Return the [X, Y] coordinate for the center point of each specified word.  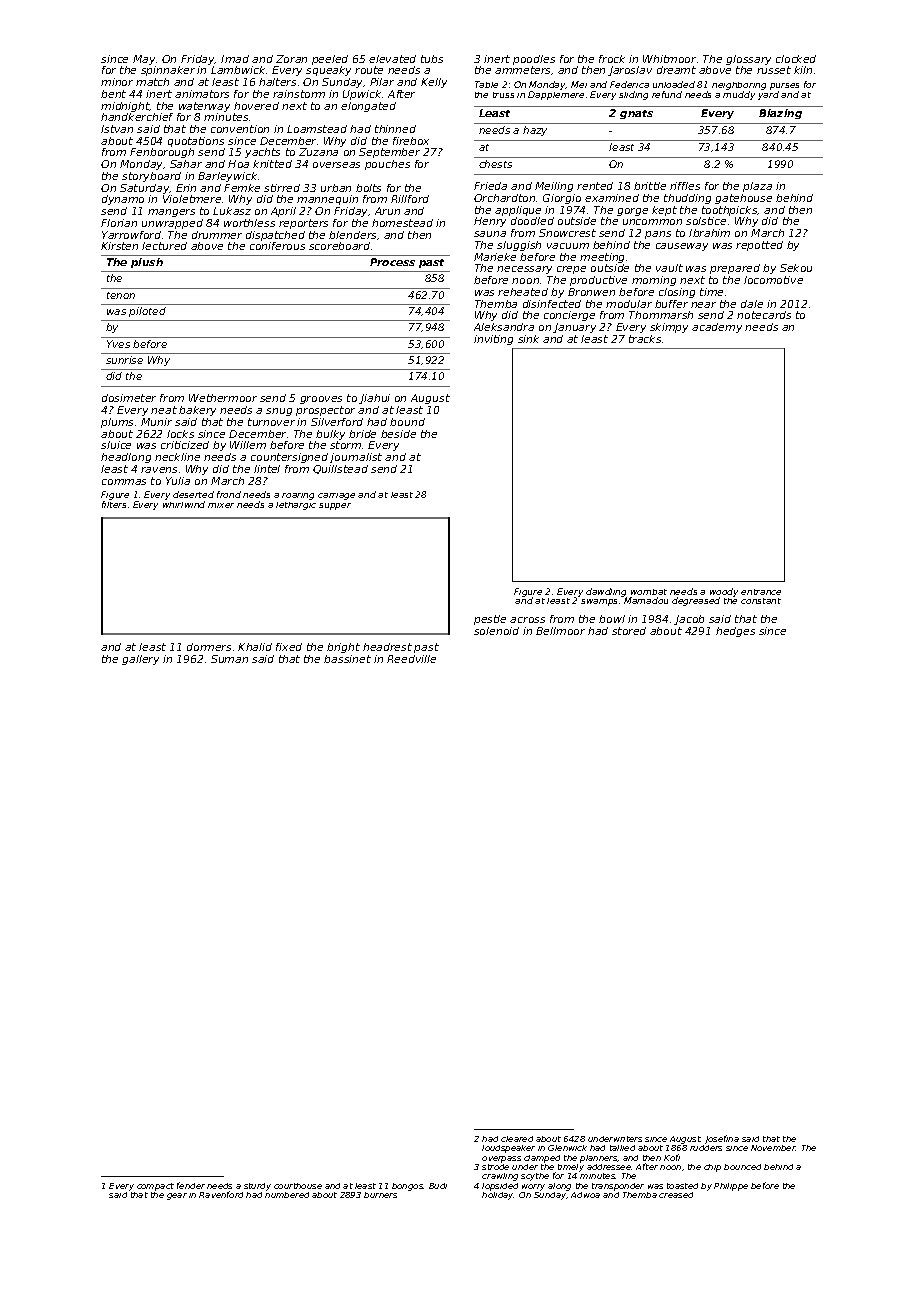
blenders [352, 235]
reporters [303, 224]
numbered [287, 1195]
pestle [490, 620]
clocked [796, 59]
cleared [517, 1139]
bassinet [347, 659]
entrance [761, 592]
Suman [229, 659]
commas [124, 482]
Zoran [291, 59]
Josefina [722, 1139]
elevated [392, 59]
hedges [735, 632]
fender [191, 1185]
